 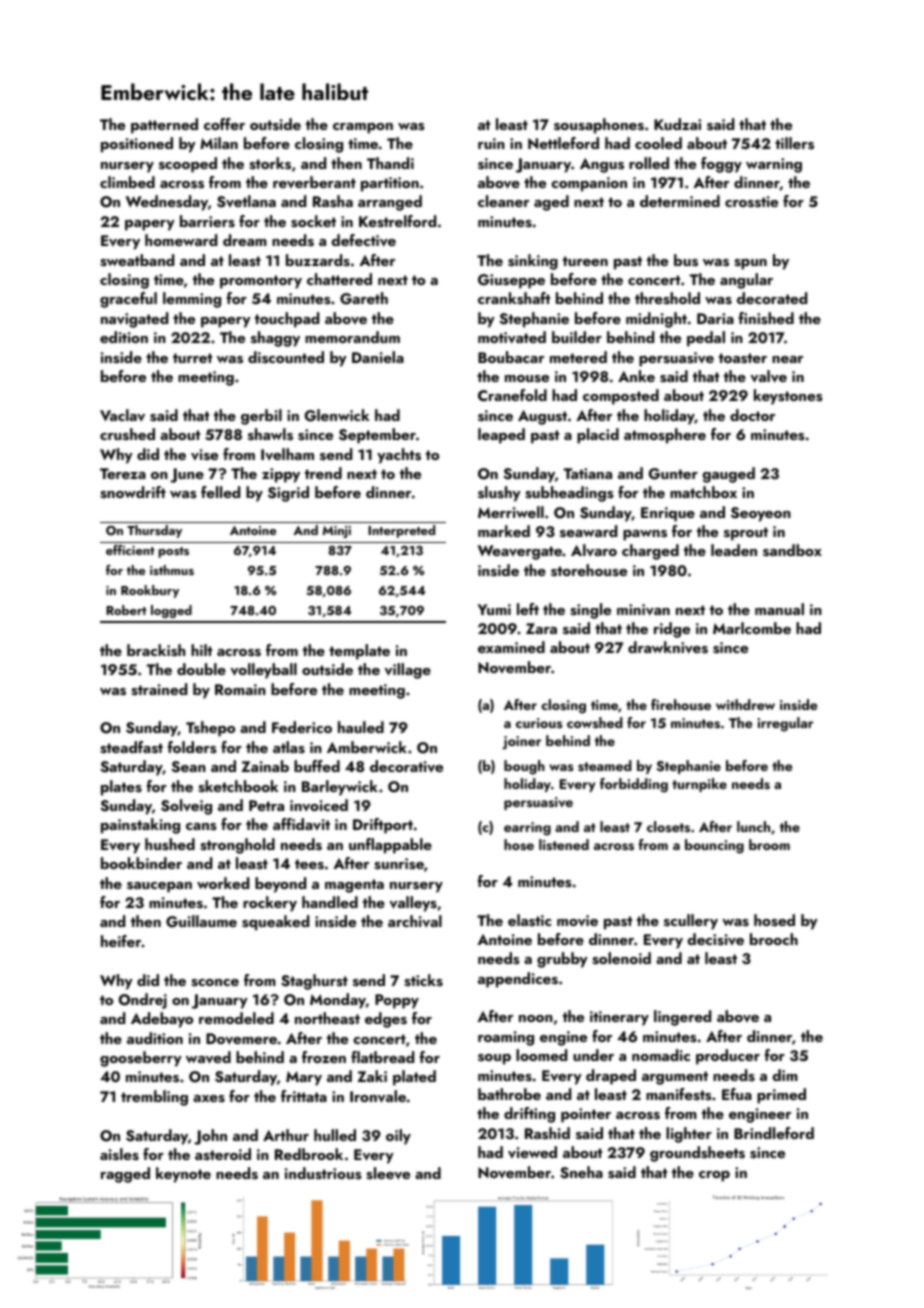 What do you see at coordinates (673, 474) in the document?
I see `Gunter` at bounding box center [673, 474].
